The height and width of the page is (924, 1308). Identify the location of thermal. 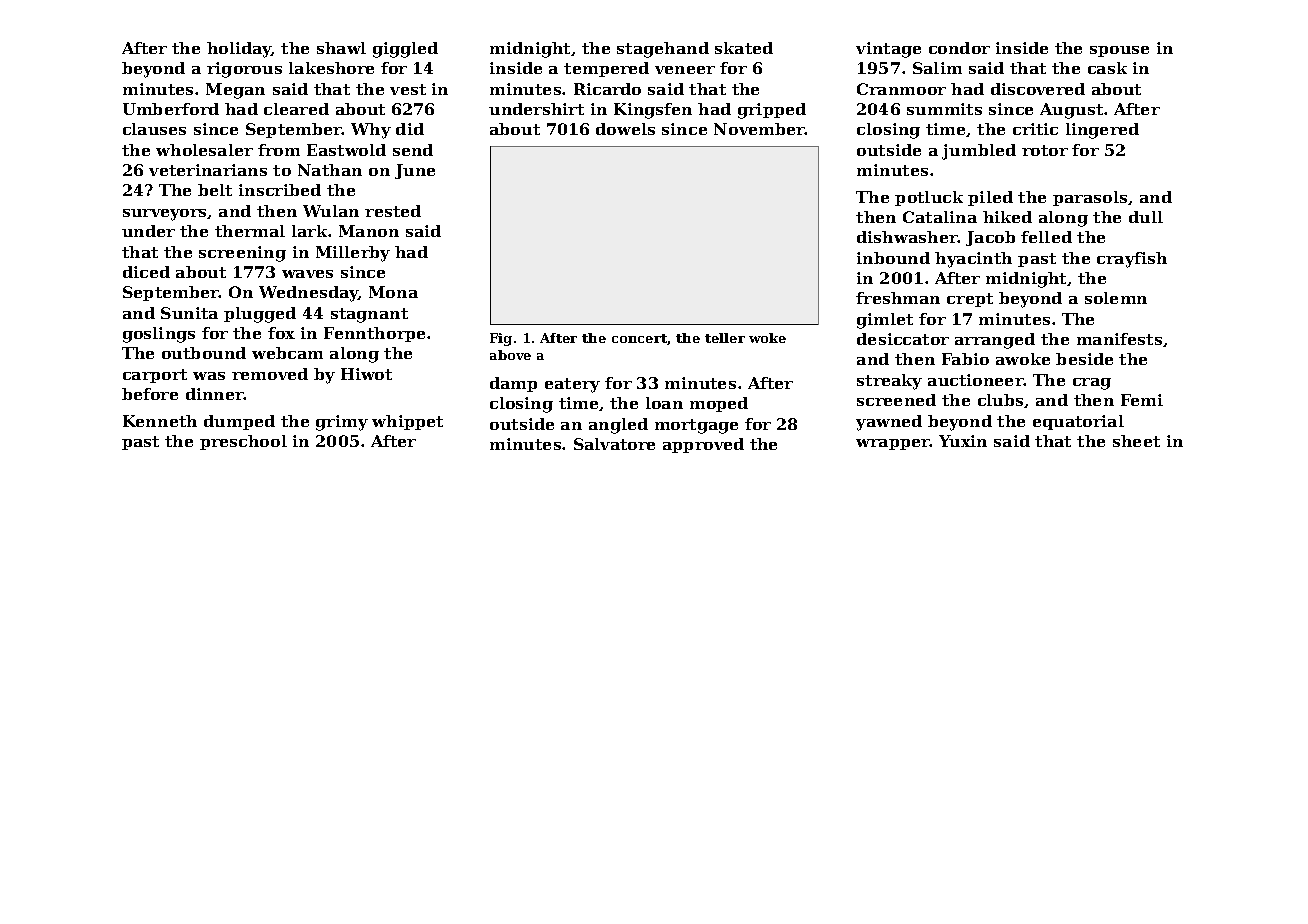
(250, 231).
